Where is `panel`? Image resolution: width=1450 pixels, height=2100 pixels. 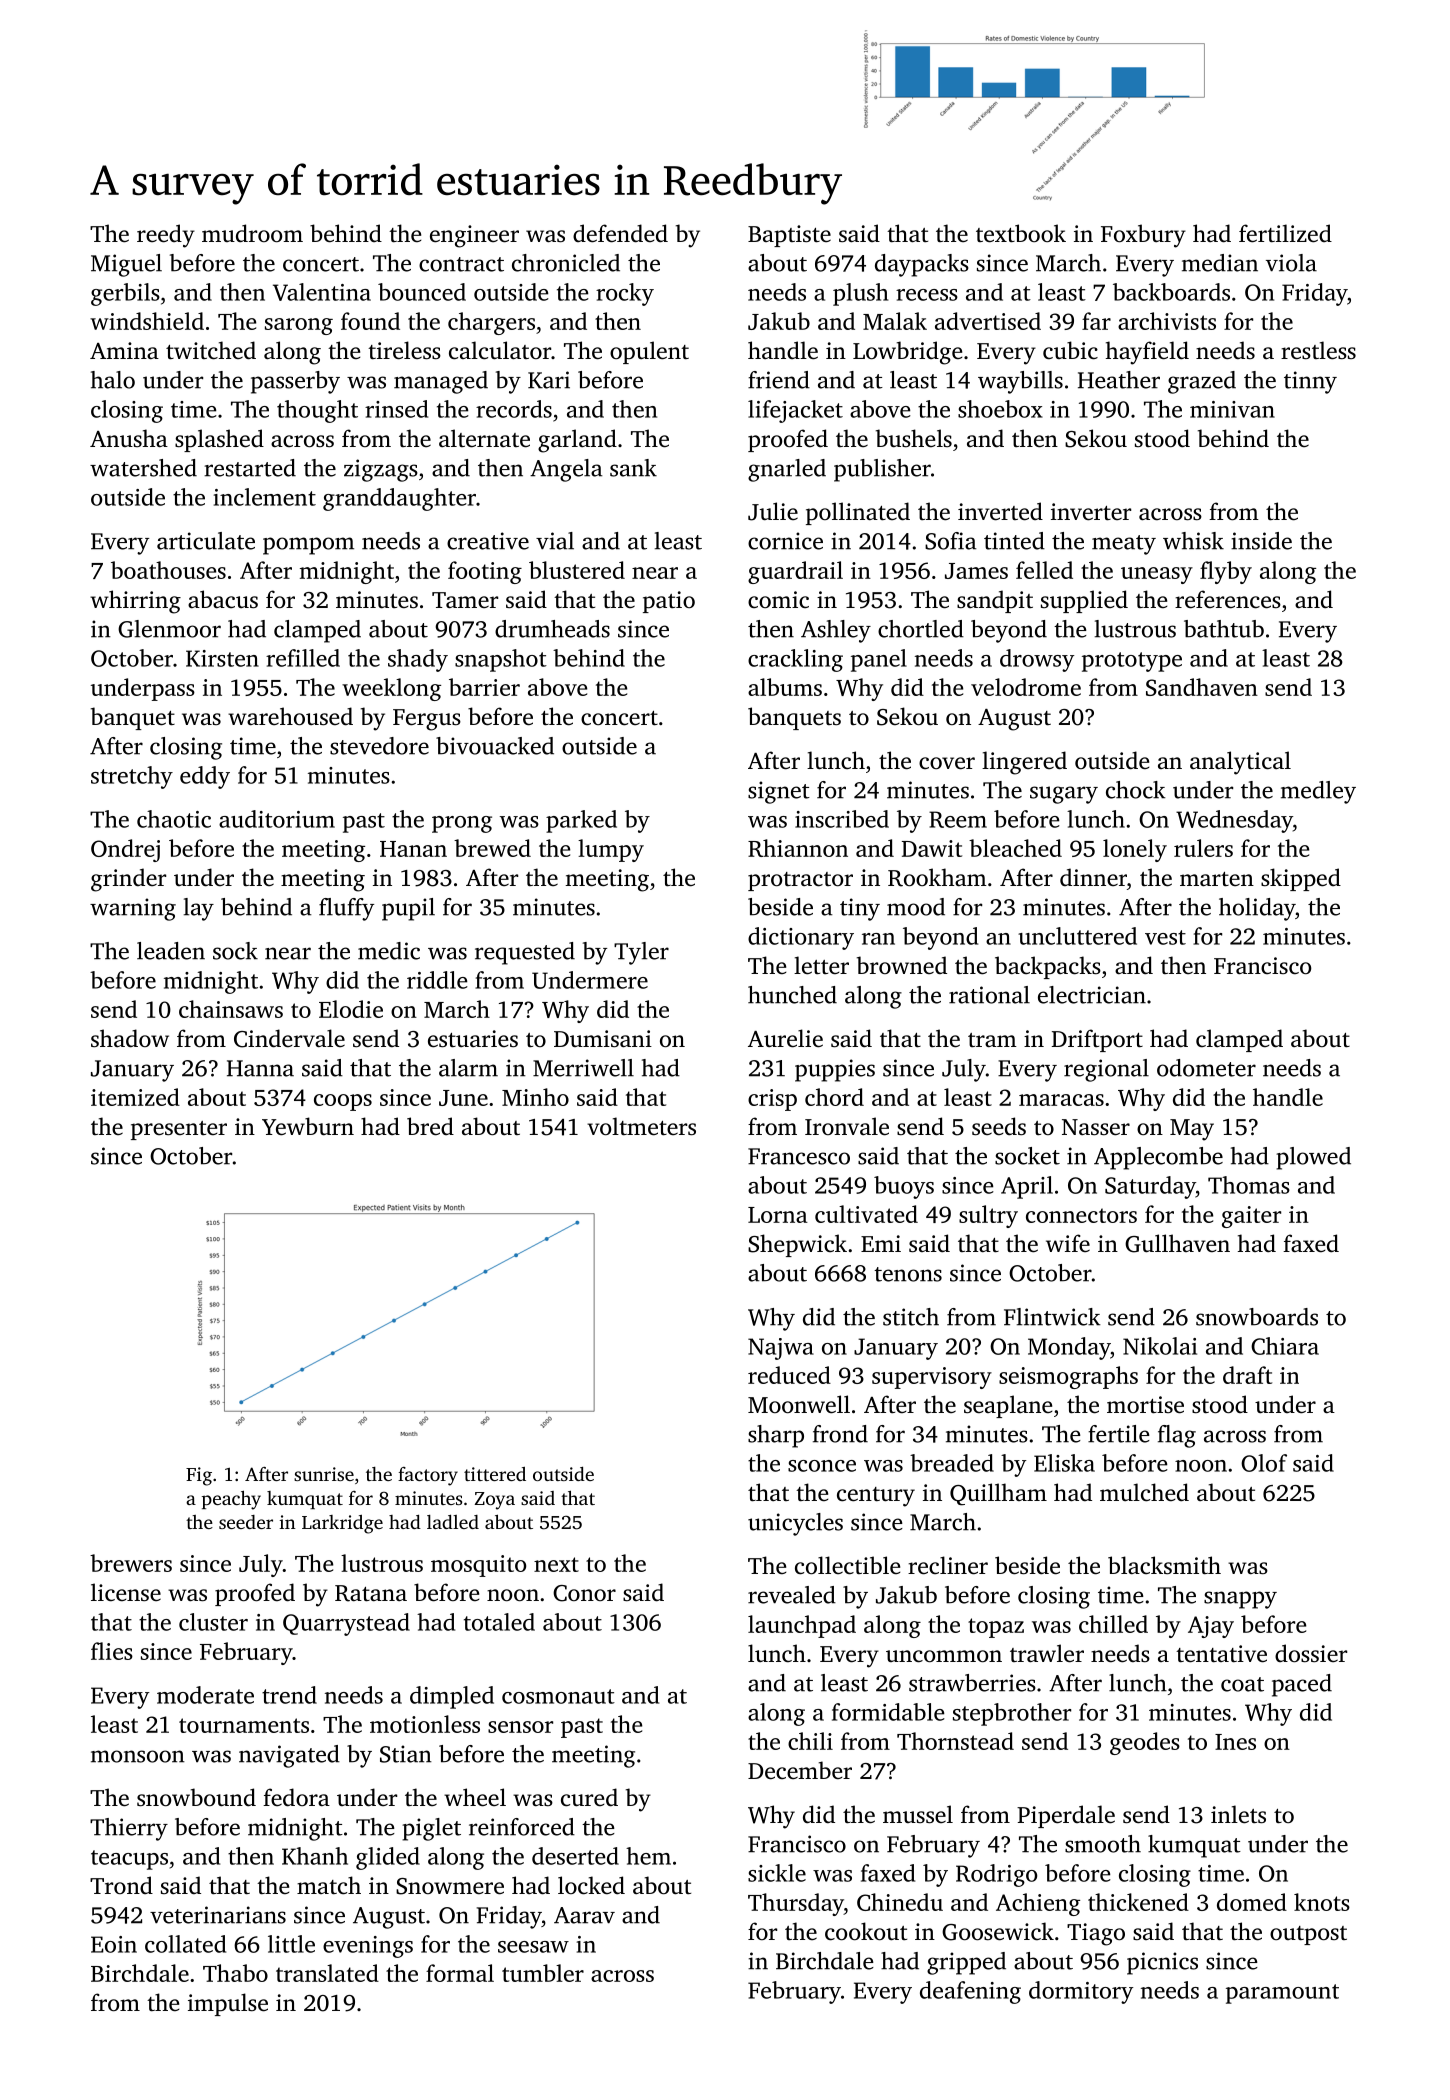
panel is located at coordinates (879, 660).
